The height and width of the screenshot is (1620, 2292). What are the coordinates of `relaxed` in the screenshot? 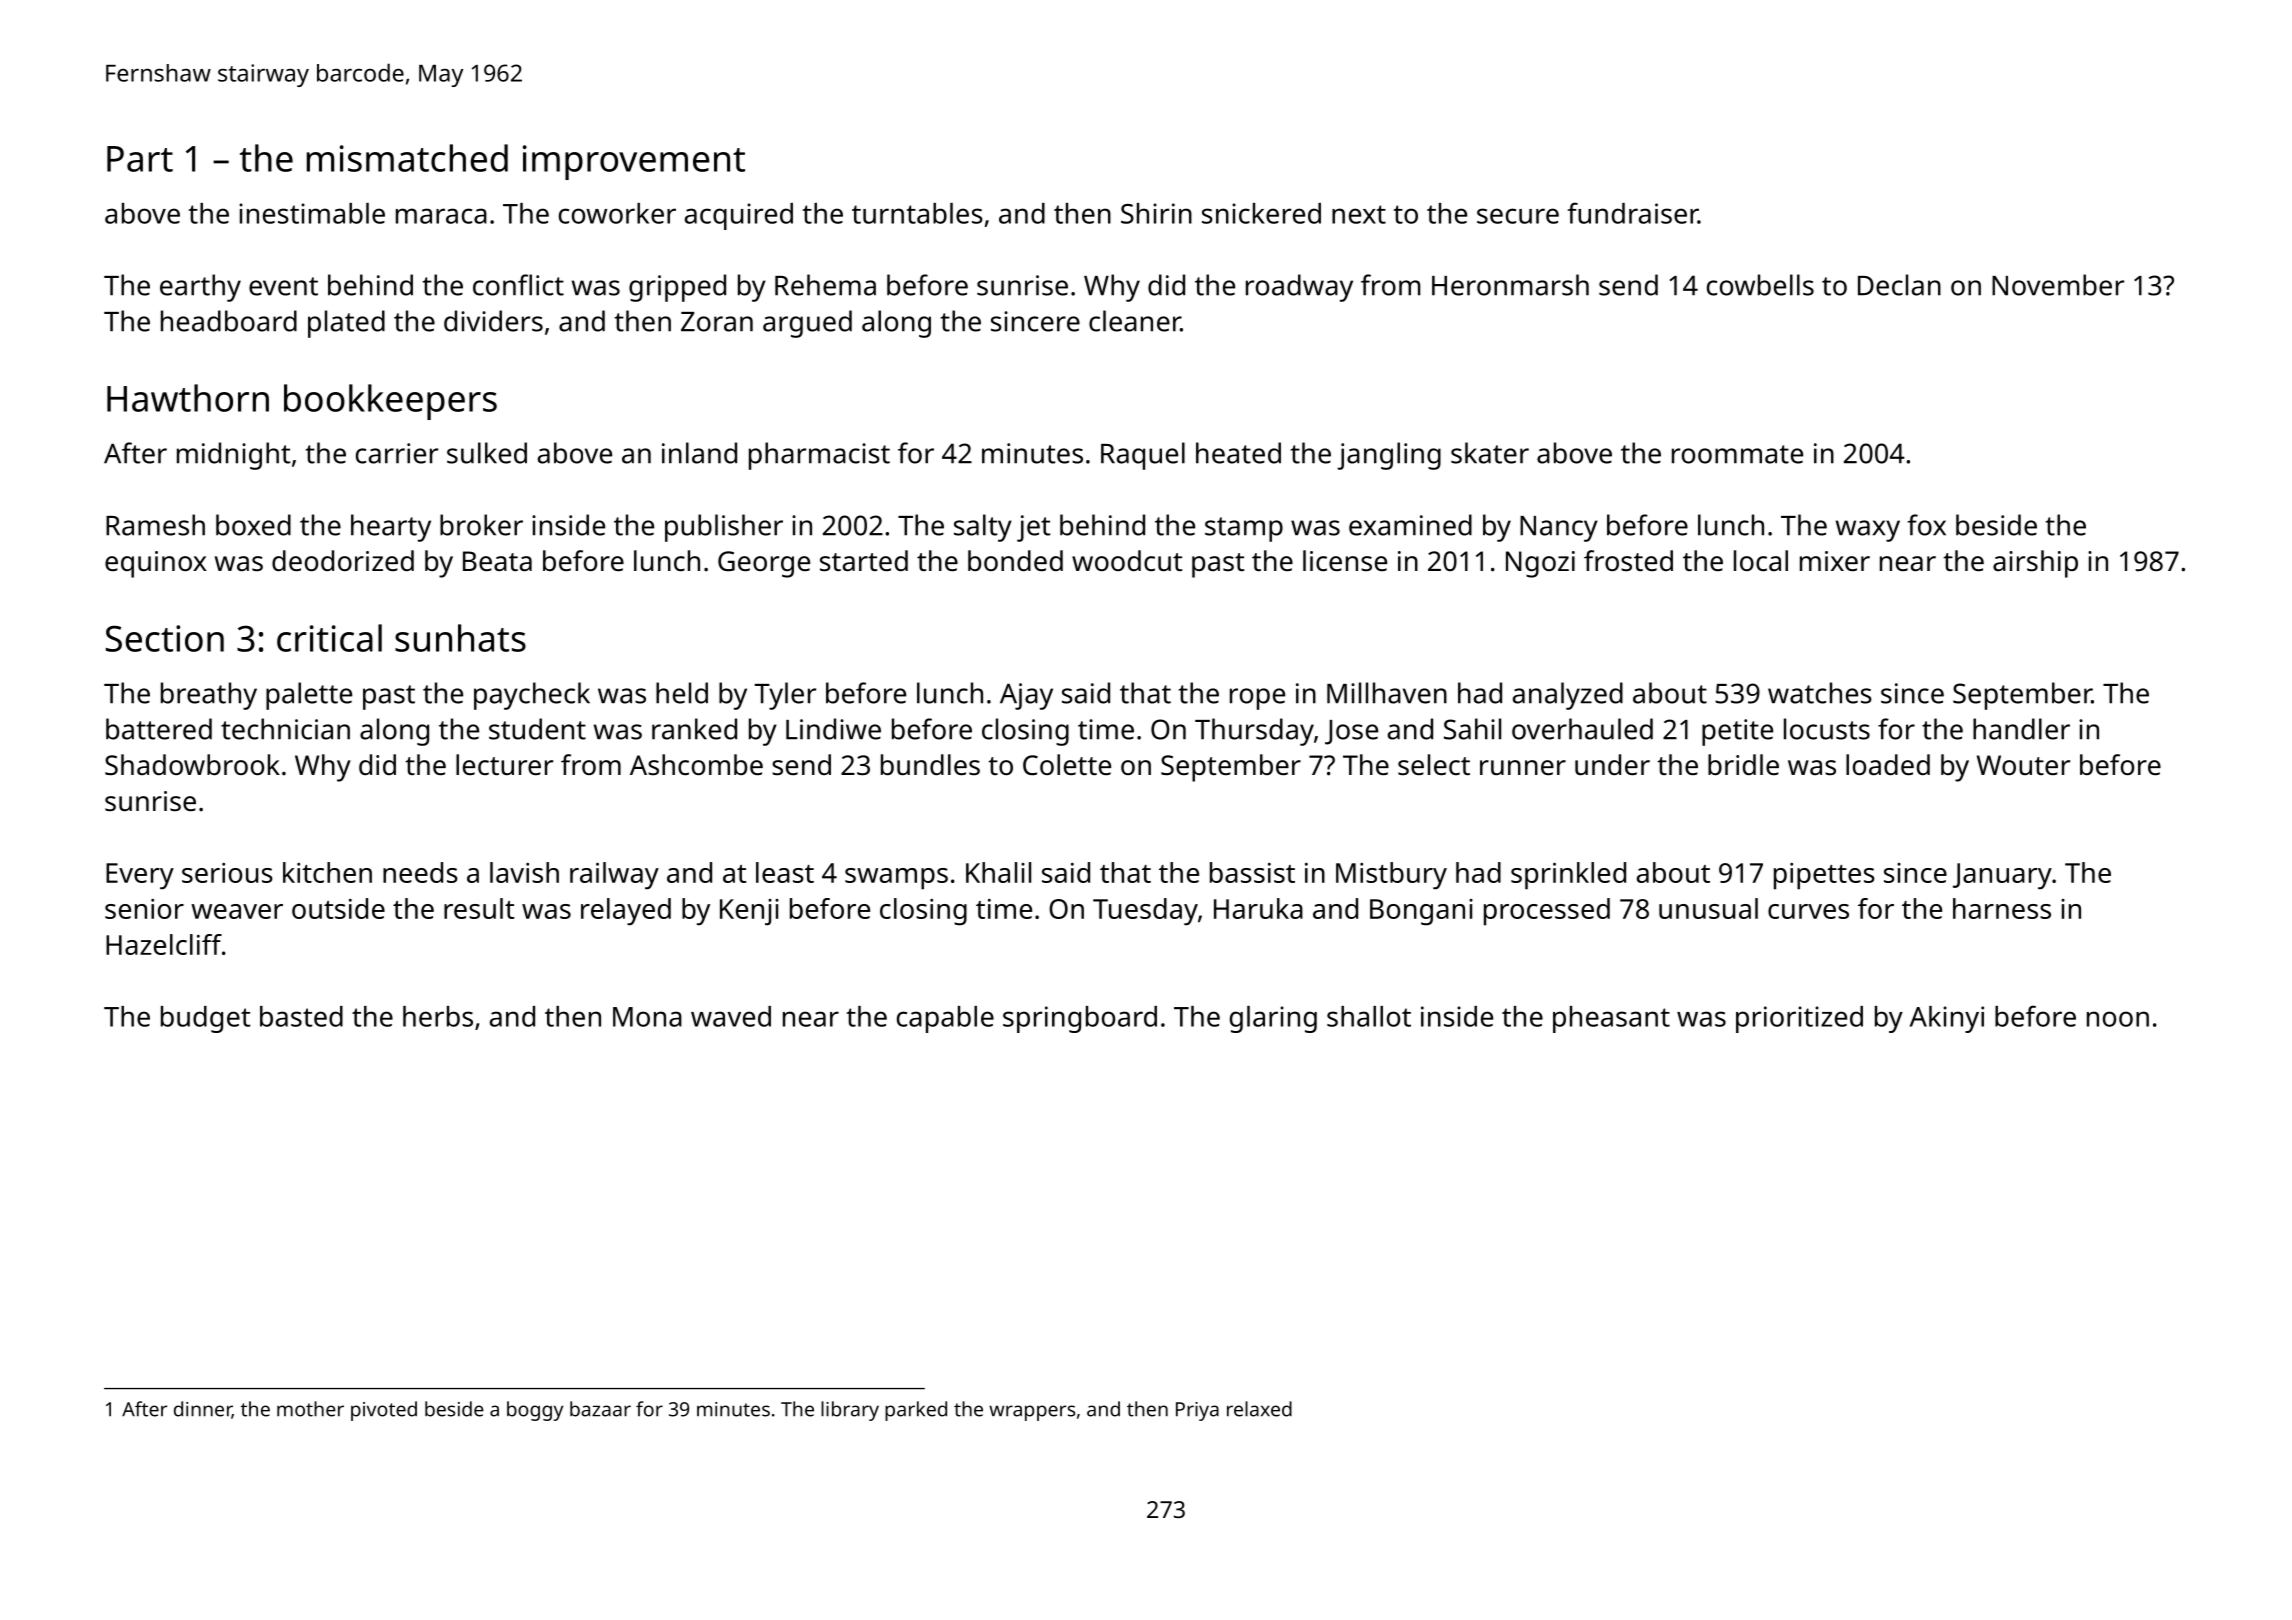 It's located at (1259, 1409).
